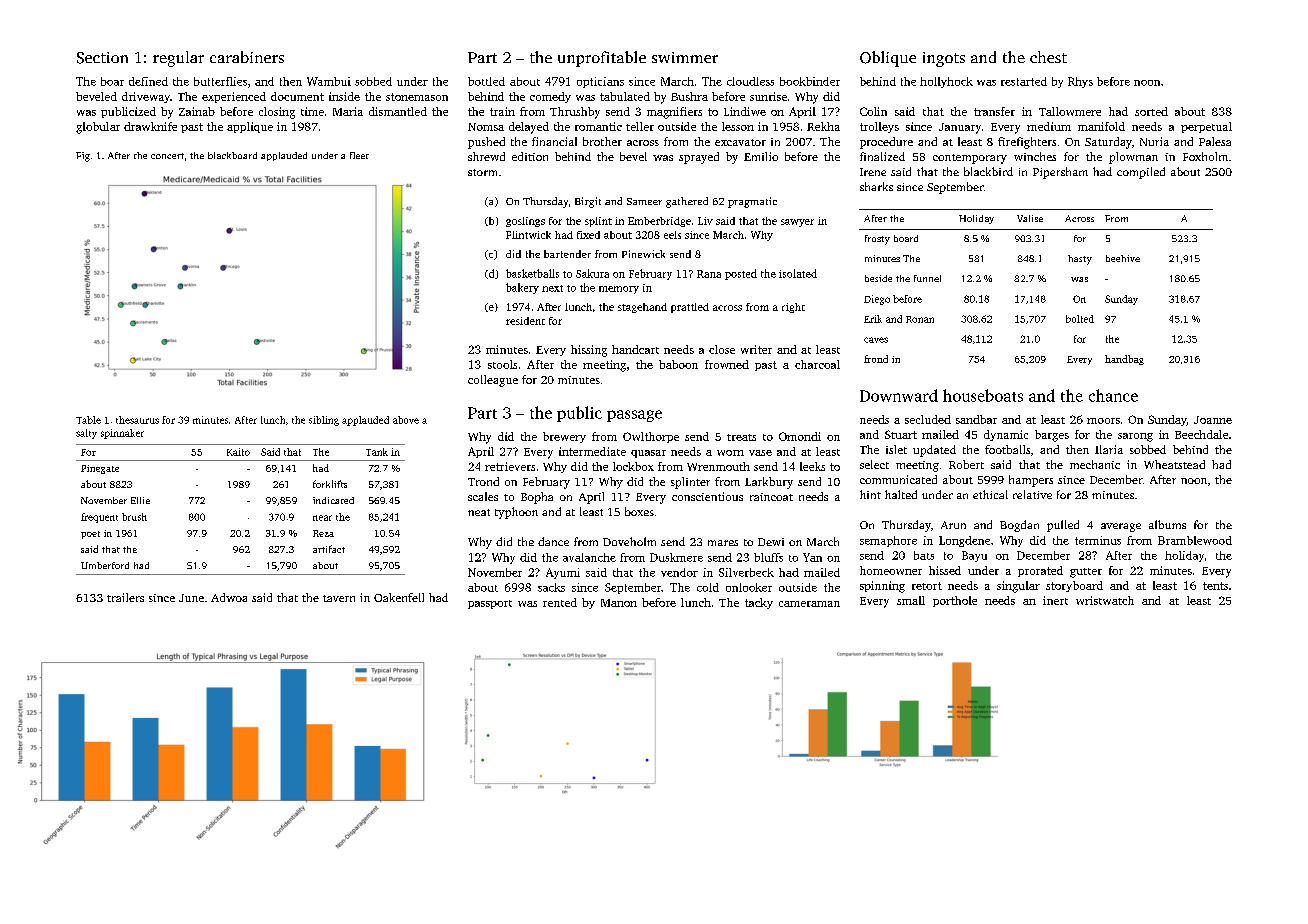 The height and width of the screenshot is (924, 1308). Describe the element at coordinates (888, 59) in the screenshot. I see `Oblique` at that location.
